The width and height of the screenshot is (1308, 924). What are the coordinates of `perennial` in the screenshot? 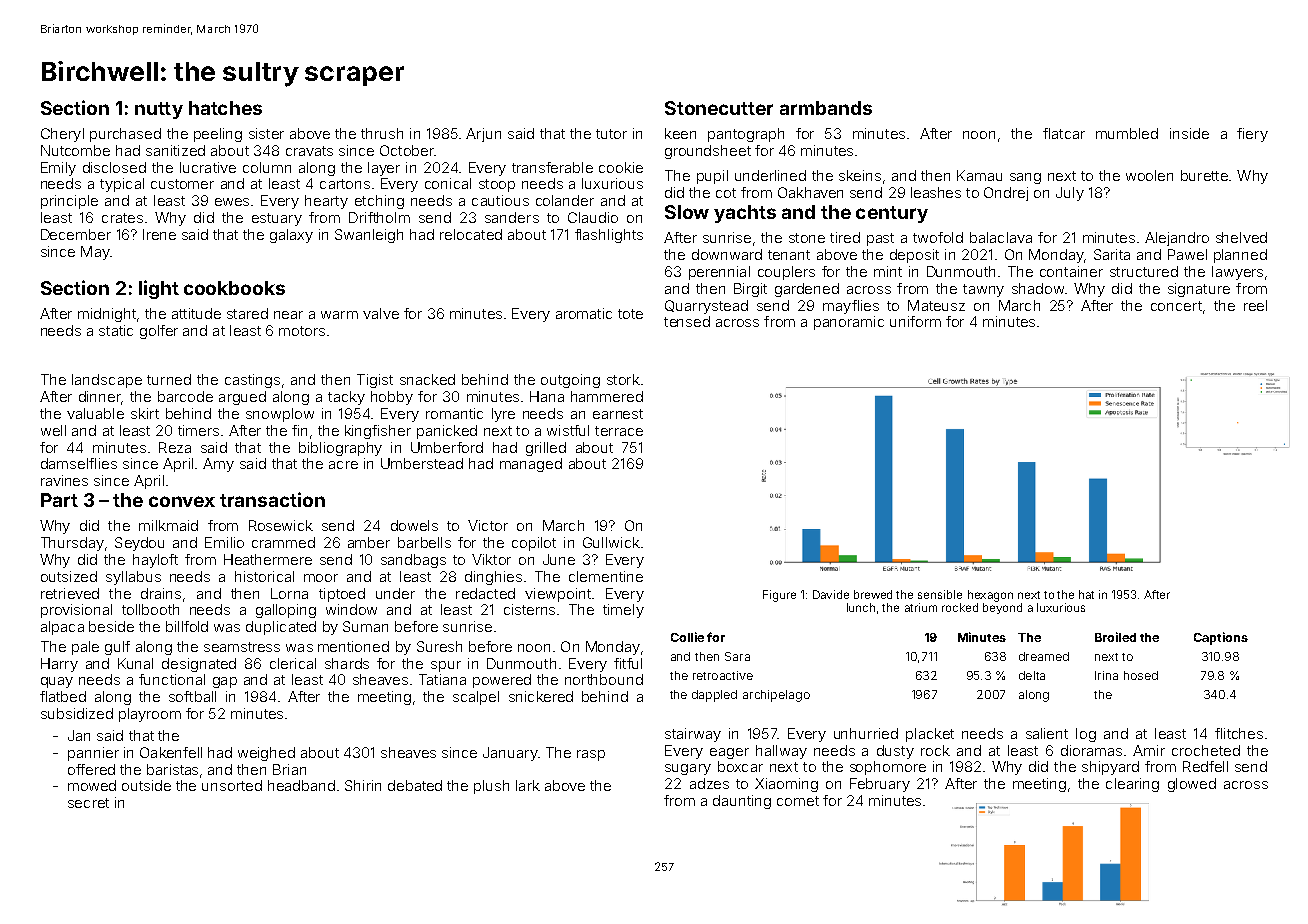 It's located at (719, 273).
